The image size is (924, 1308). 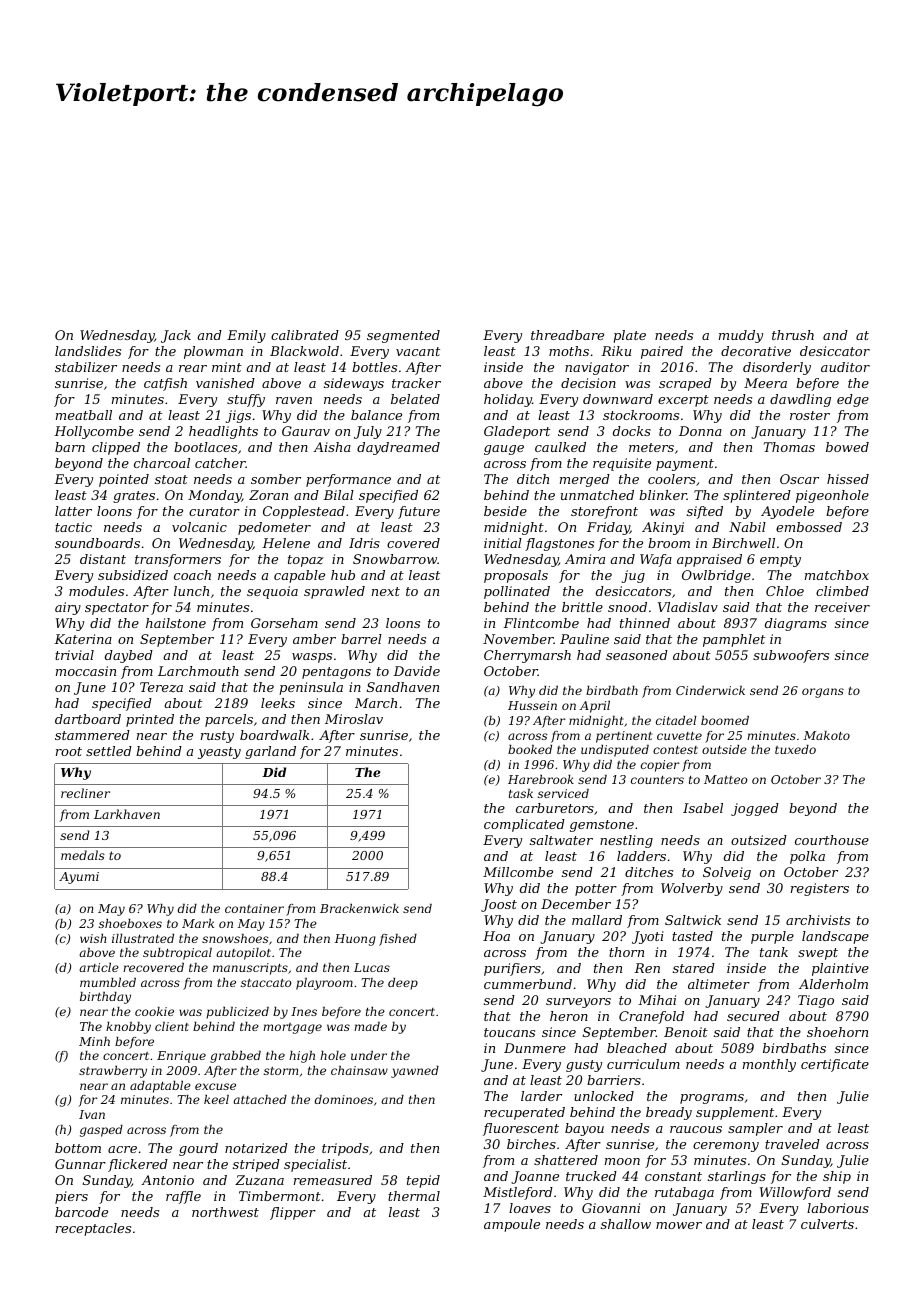 What do you see at coordinates (68, 608) in the screenshot?
I see `airy` at bounding box center [68, 608].
